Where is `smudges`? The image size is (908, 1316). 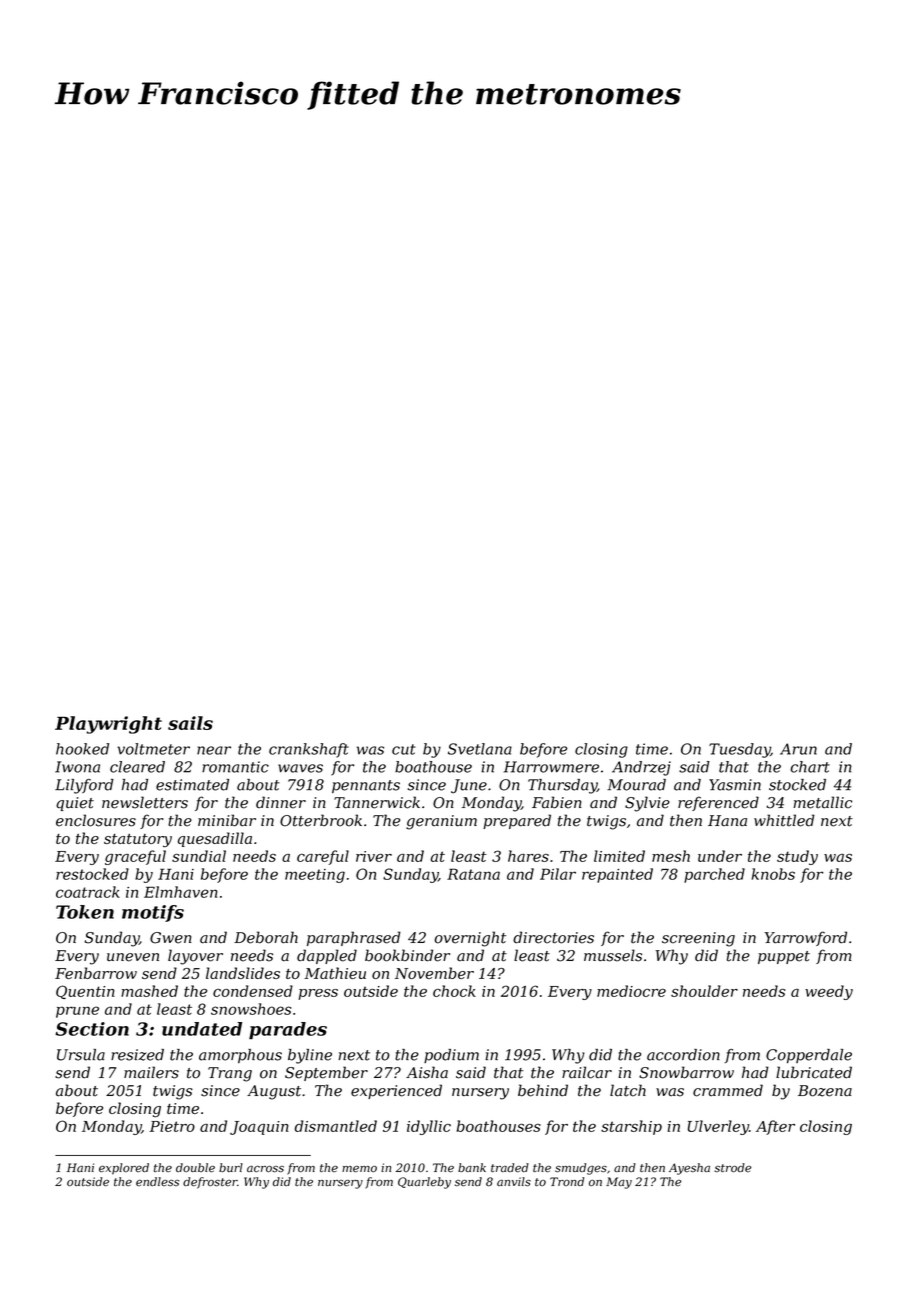
smudges is located at coordinates (581, 1169).
